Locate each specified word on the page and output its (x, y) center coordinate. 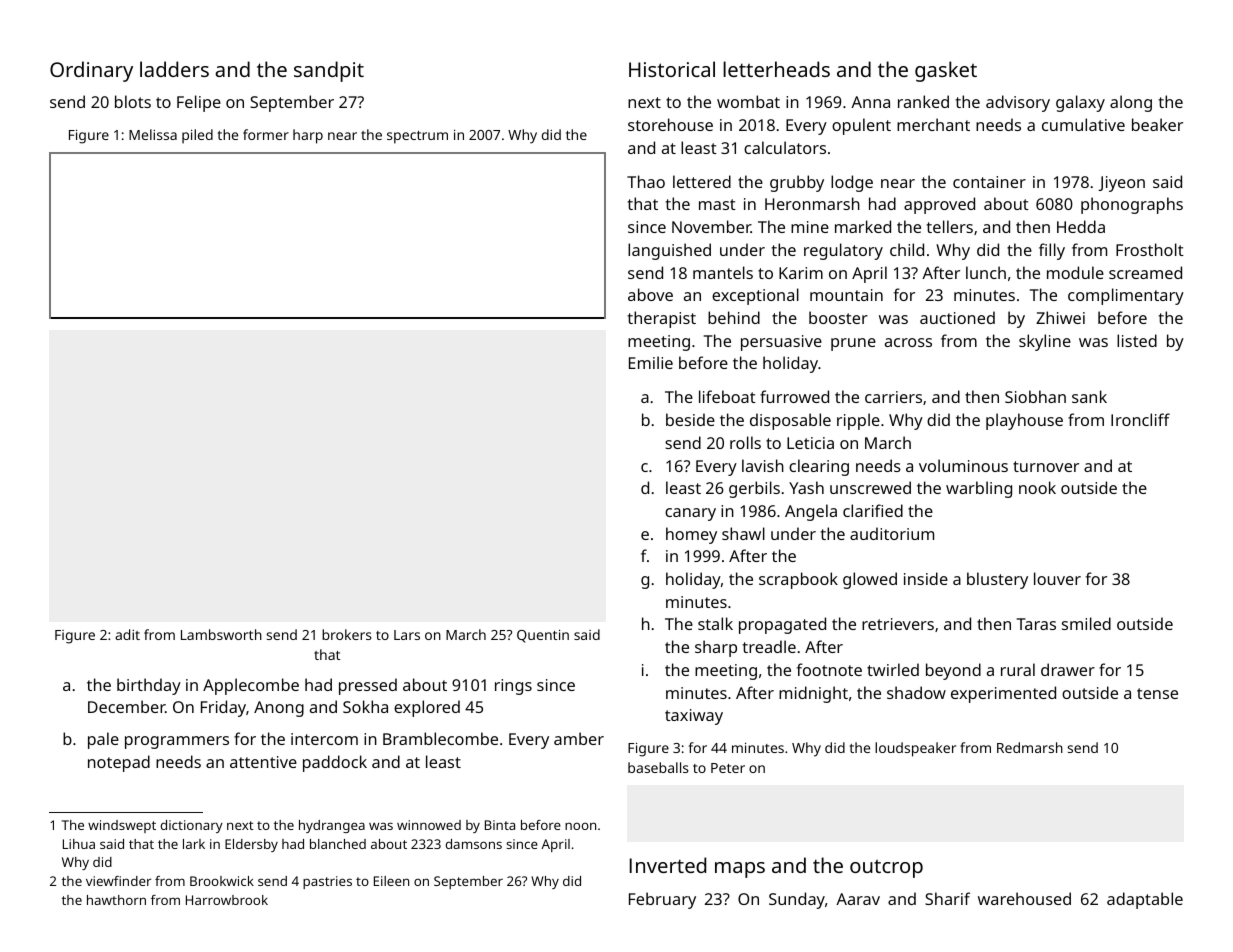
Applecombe (251, 686)
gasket (946, 71)
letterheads (776, 69)
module (1075, 272)
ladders (174, 69)
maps (740, 870)
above (650, 294)
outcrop (886, 869)
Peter (728, 768)
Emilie (651, 362)
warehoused (1024, 898)
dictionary (192, 826)
